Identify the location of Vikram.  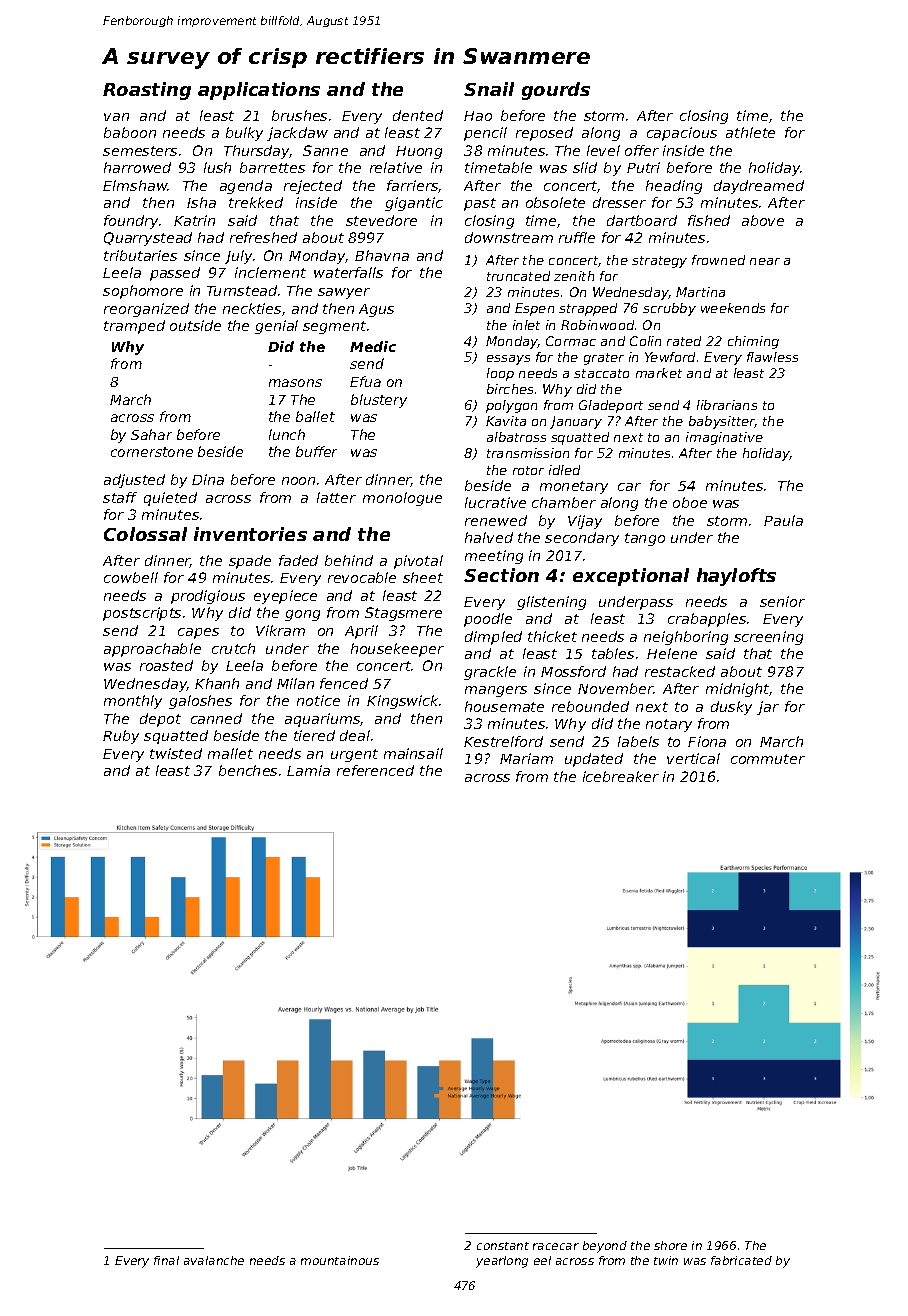
(280, 630).
